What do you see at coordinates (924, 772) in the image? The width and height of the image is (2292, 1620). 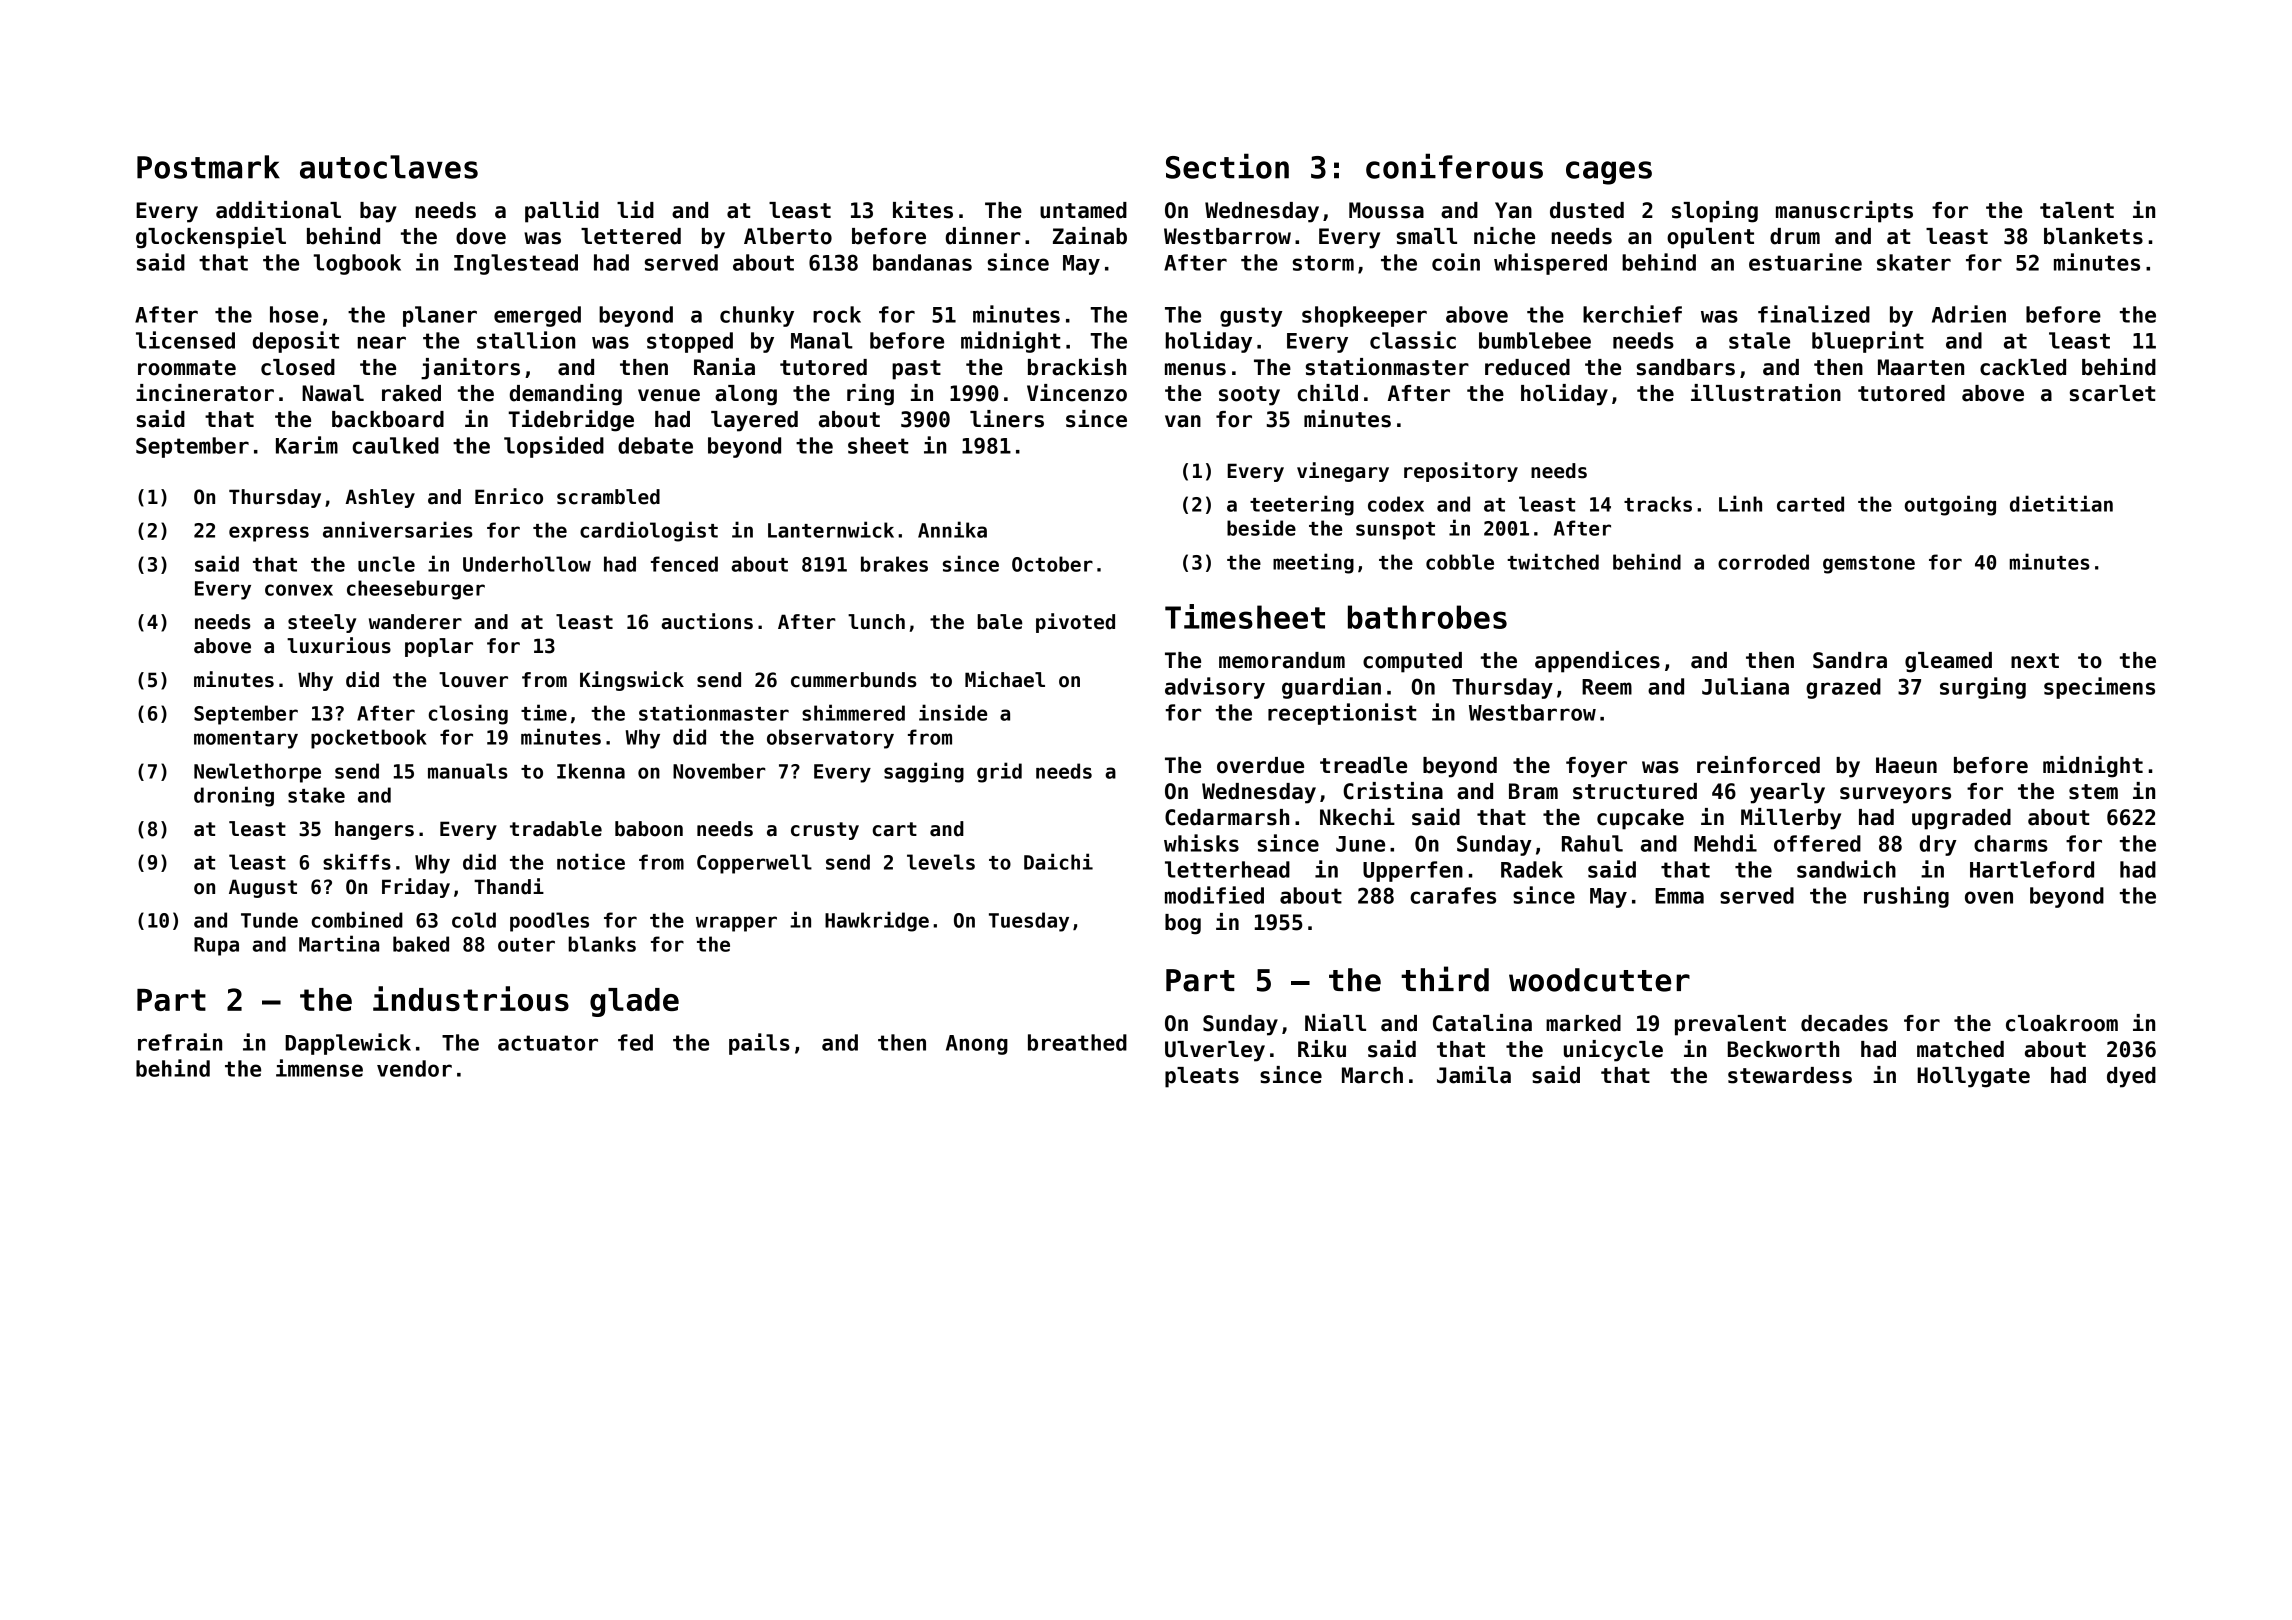 I see `sagging` at bounding box center [924, 772].
